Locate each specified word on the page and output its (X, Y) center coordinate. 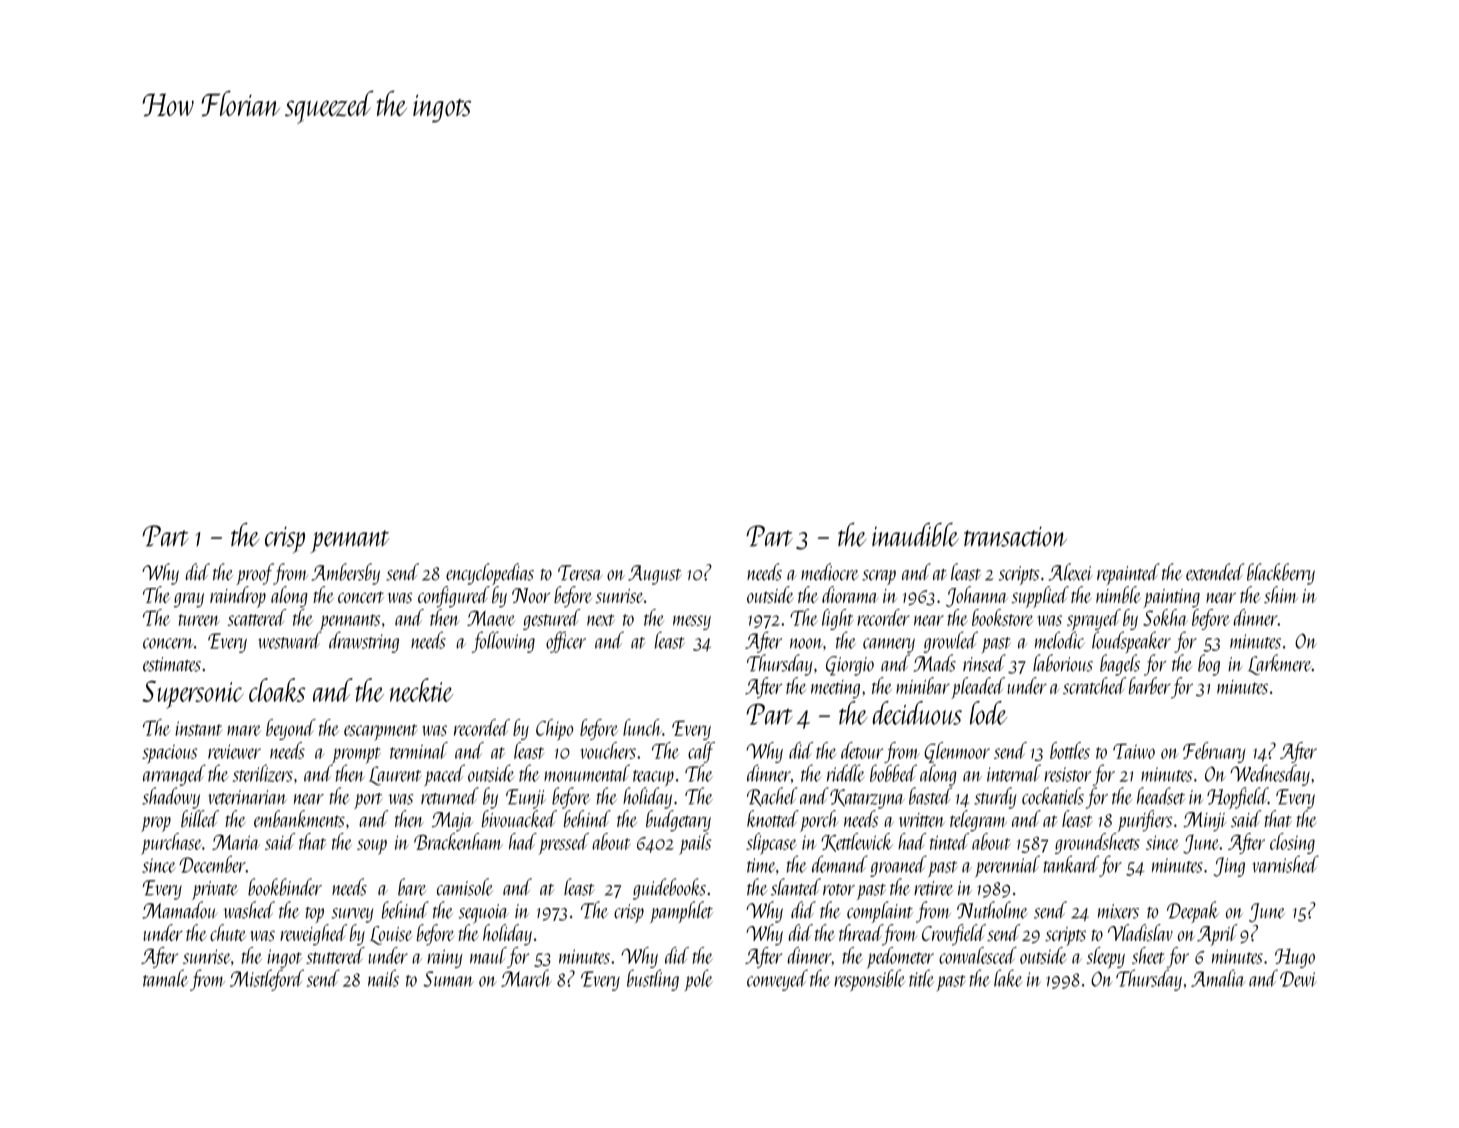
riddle (846, 773)
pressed (564, 844)
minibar (923, 685)
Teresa (580, 573)
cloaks (277, 690)
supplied (1040, 597)
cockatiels (1053, 796)
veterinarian (247, 797)
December (212, 864)
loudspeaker (1131, 642)
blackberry (1281, 574)
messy (692, 622)
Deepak (1193, 912)
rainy (445, 958)
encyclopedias (490, 574)
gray (189, 600)
